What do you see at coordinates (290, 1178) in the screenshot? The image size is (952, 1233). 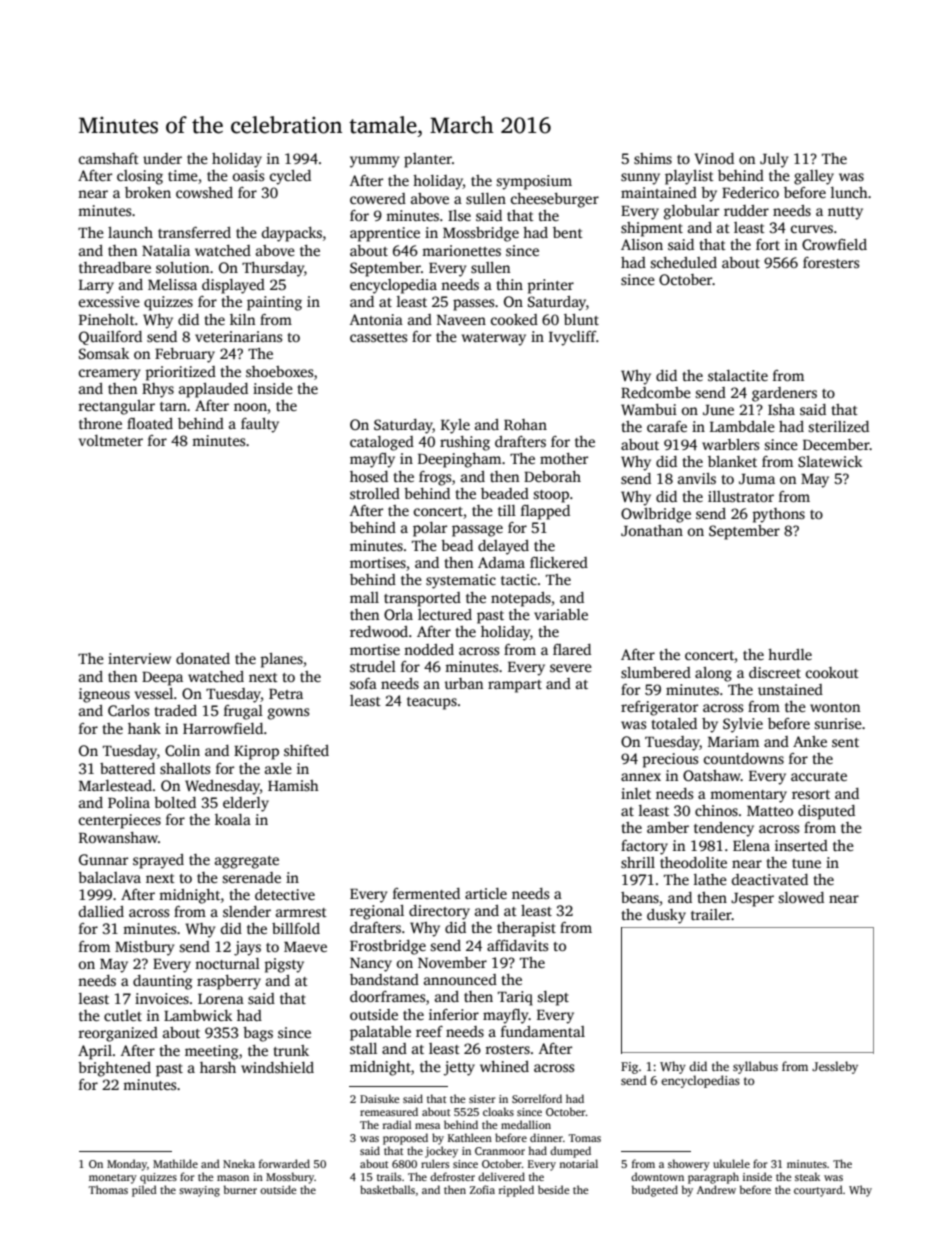 I see `Mossbury` at bounding box center [290, 1178].
